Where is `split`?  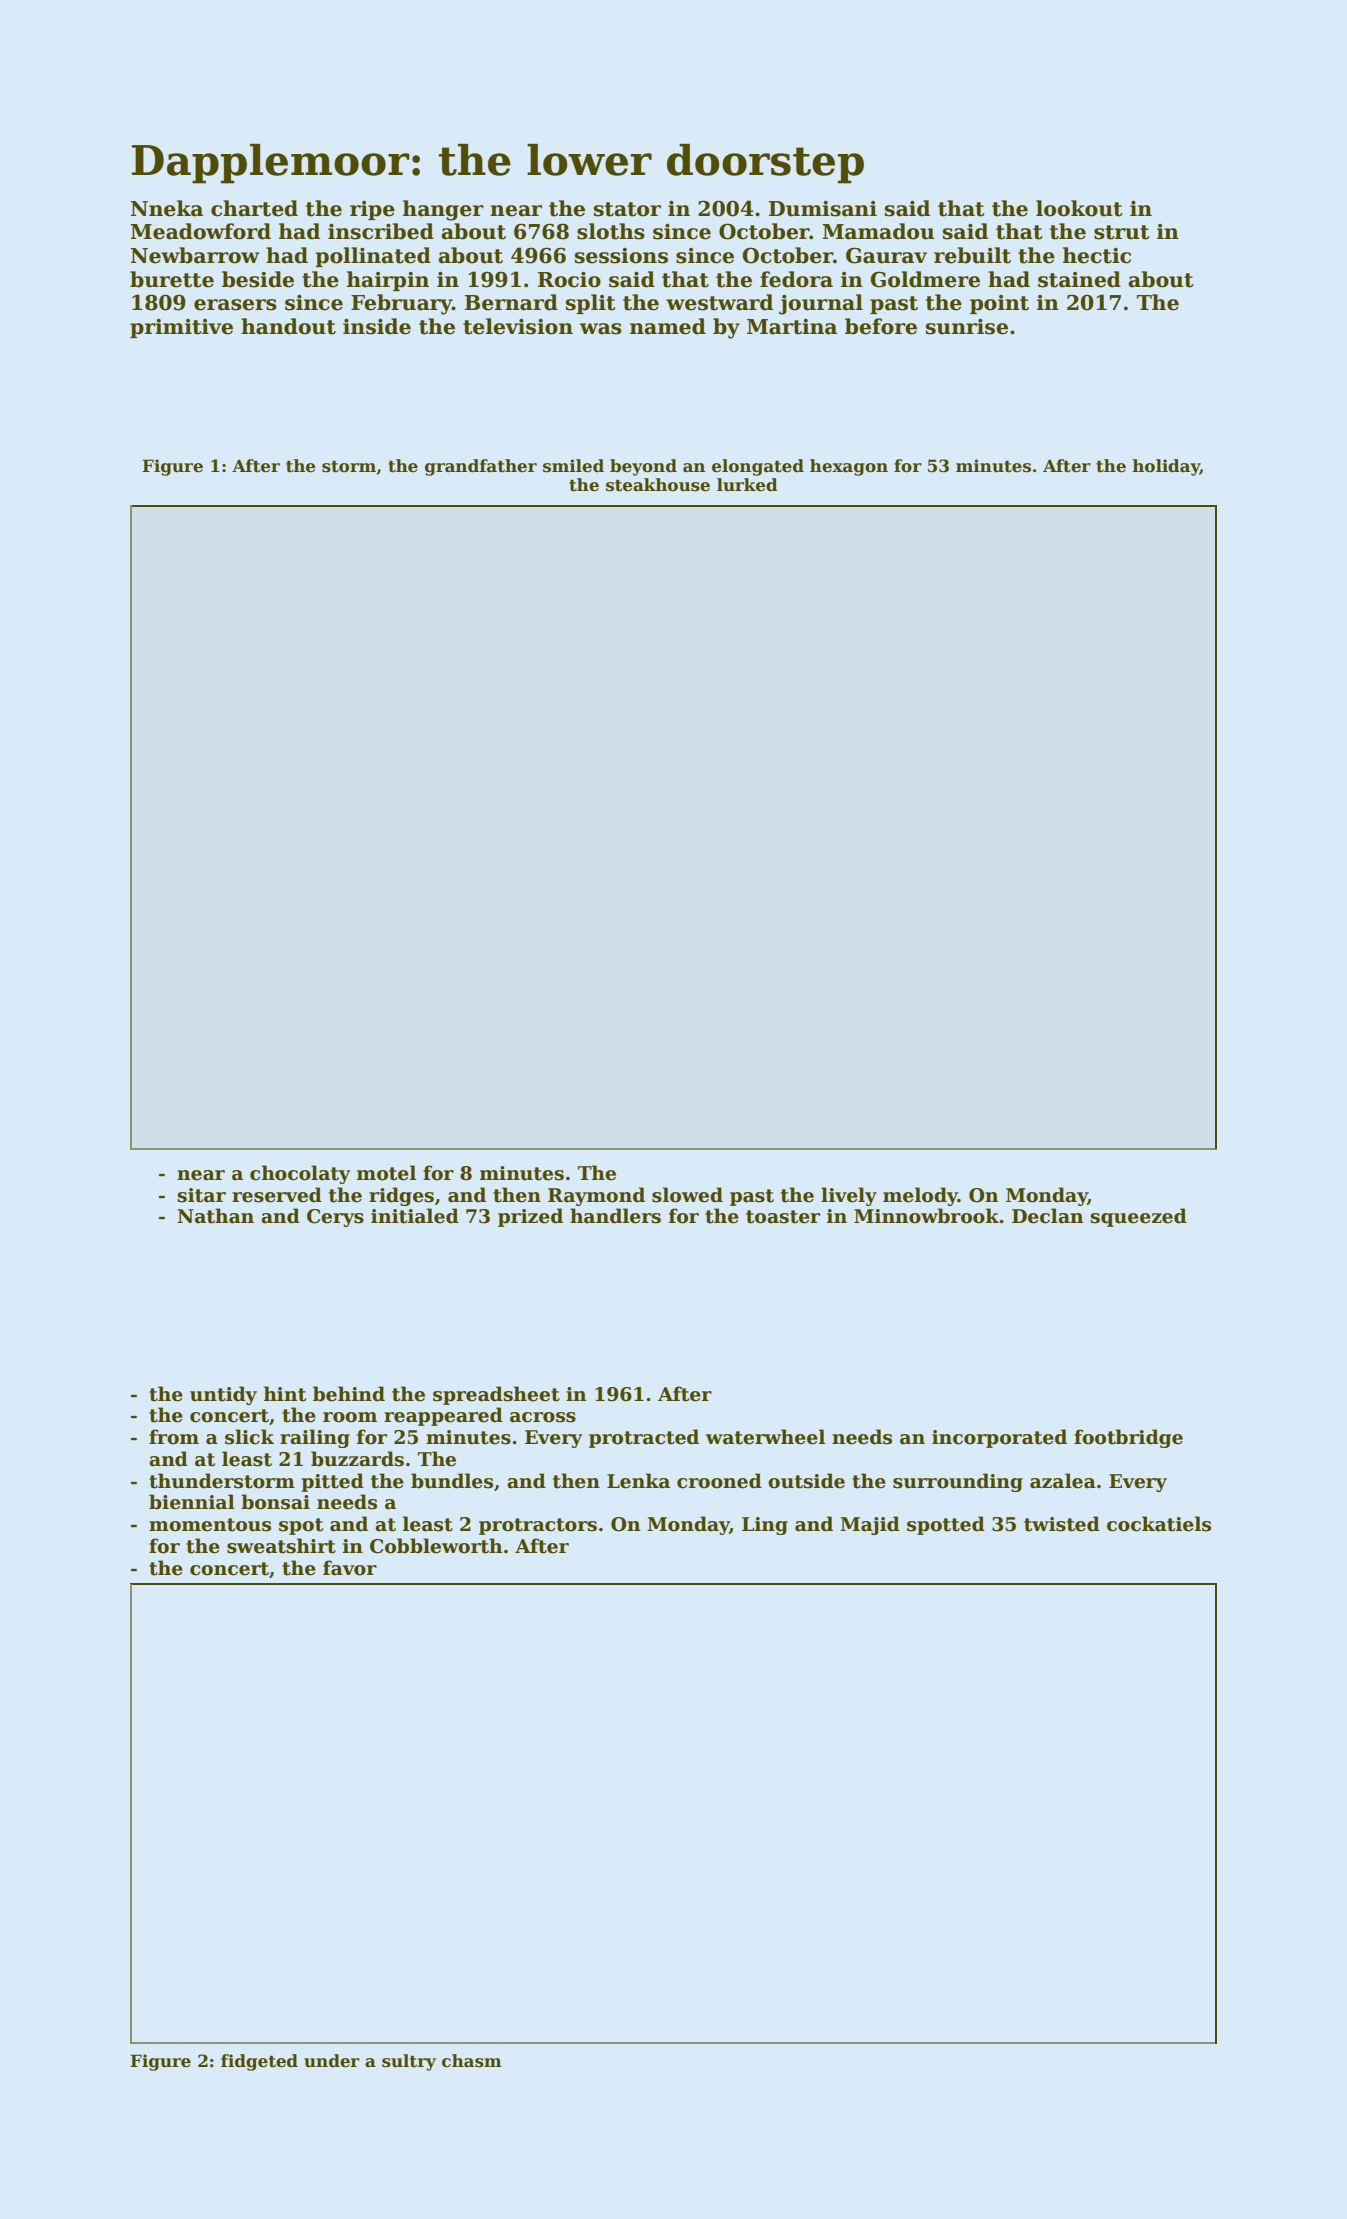 split is located at coordinates (591, 304).
